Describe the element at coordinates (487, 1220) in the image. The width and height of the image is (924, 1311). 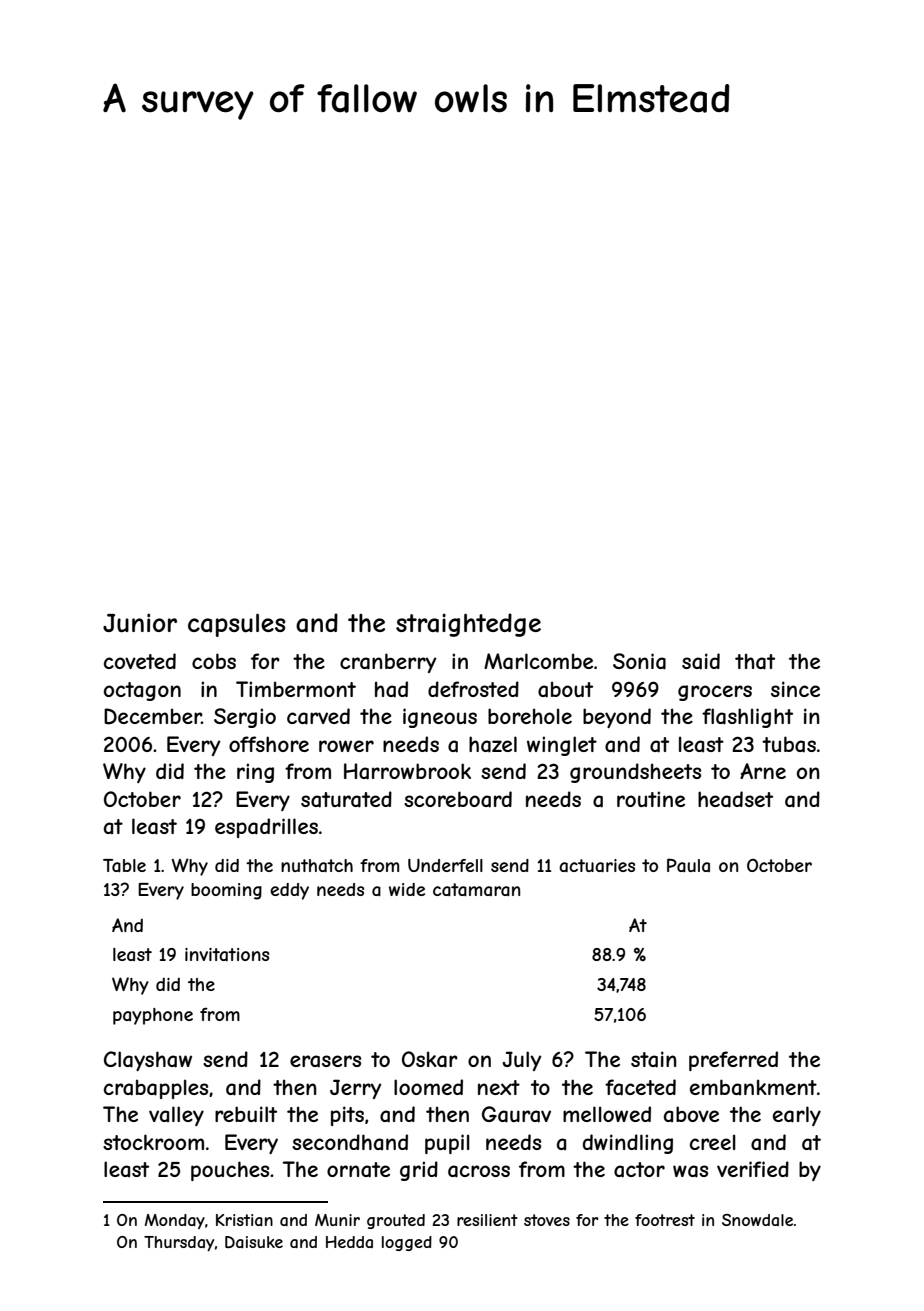
I see `resilient` at that location.
